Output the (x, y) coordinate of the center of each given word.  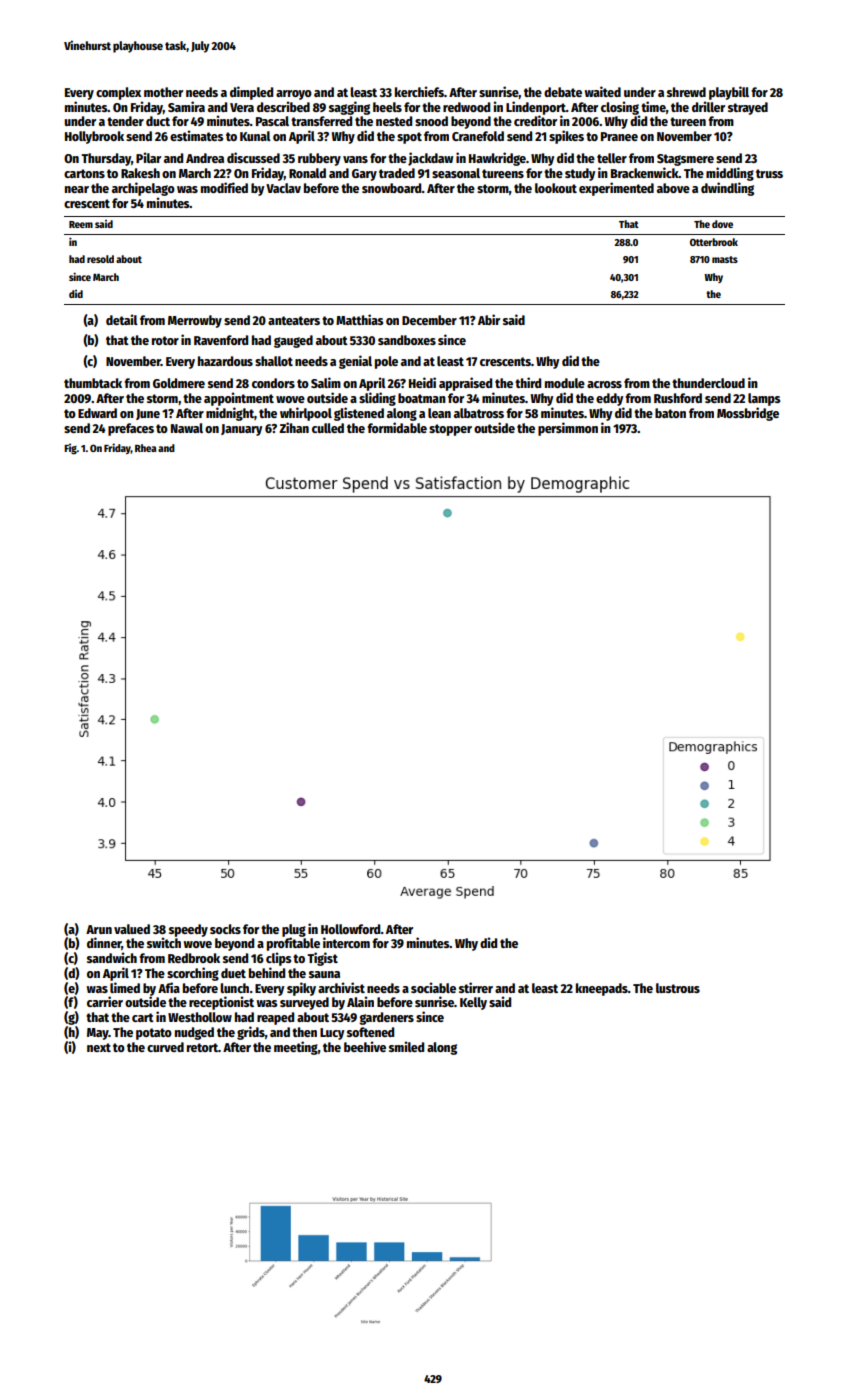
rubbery (319, 159)
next (99, 1047)
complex (118, 93)
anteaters (294, 320)
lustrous (678, 988)
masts (725, 259)
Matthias (359, 319)
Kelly (473, 1003)
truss (769, 173)
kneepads (602, 989)
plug (294, 930)
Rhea (145, 448)
